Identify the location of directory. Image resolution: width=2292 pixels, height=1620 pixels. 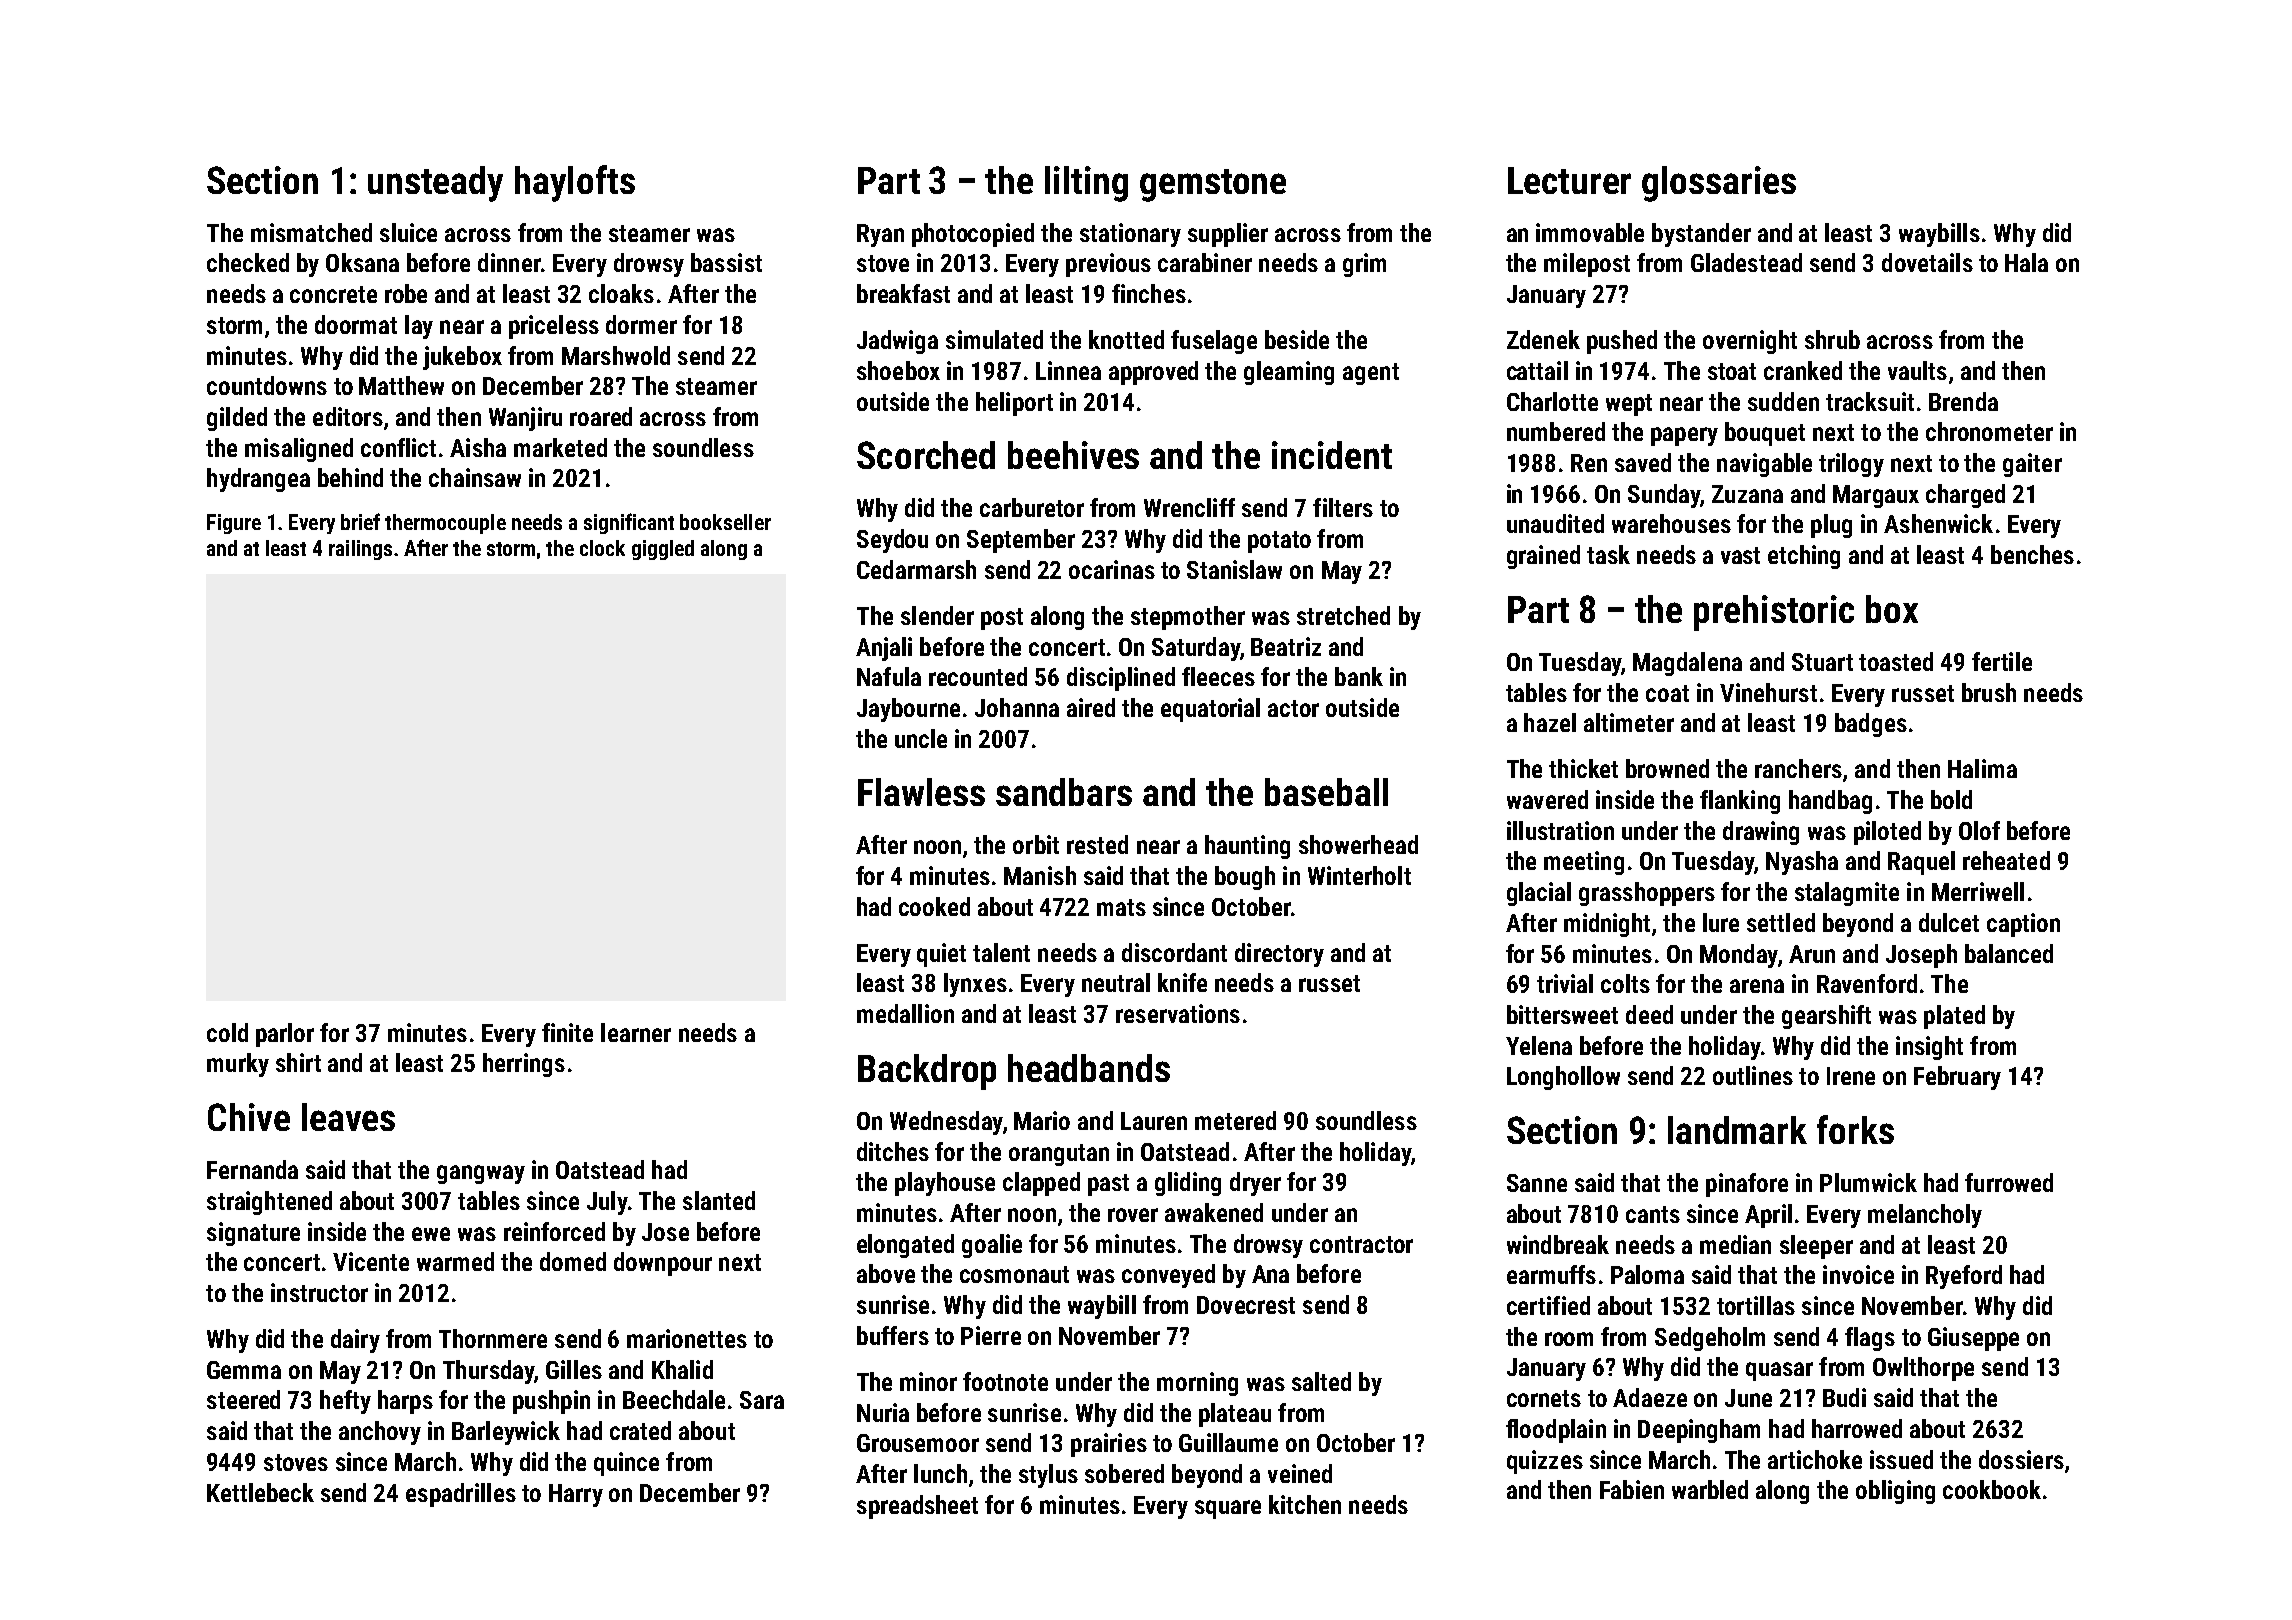
(1279, 955).
